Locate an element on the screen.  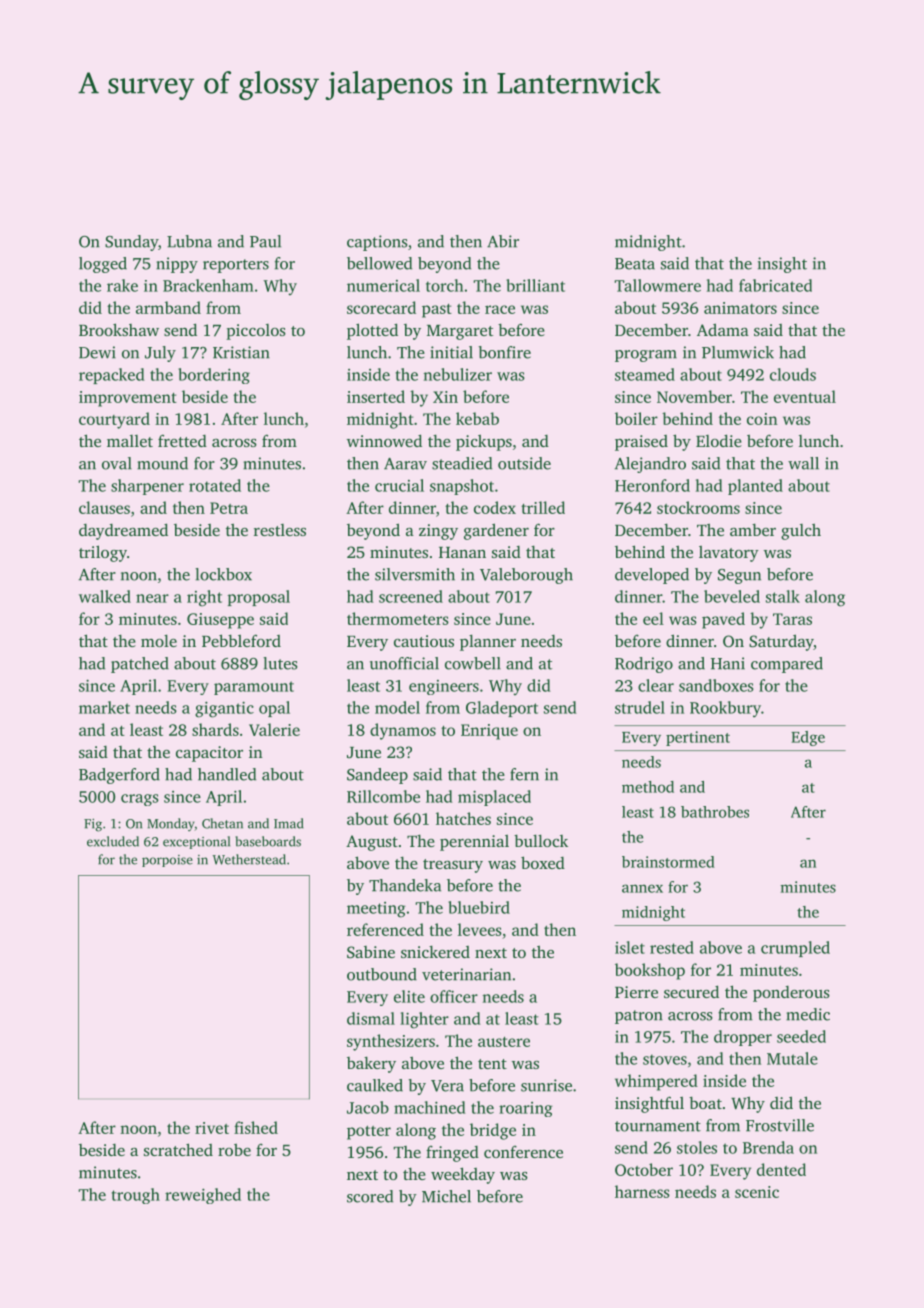
planted is located at coordinates (755, 487).
